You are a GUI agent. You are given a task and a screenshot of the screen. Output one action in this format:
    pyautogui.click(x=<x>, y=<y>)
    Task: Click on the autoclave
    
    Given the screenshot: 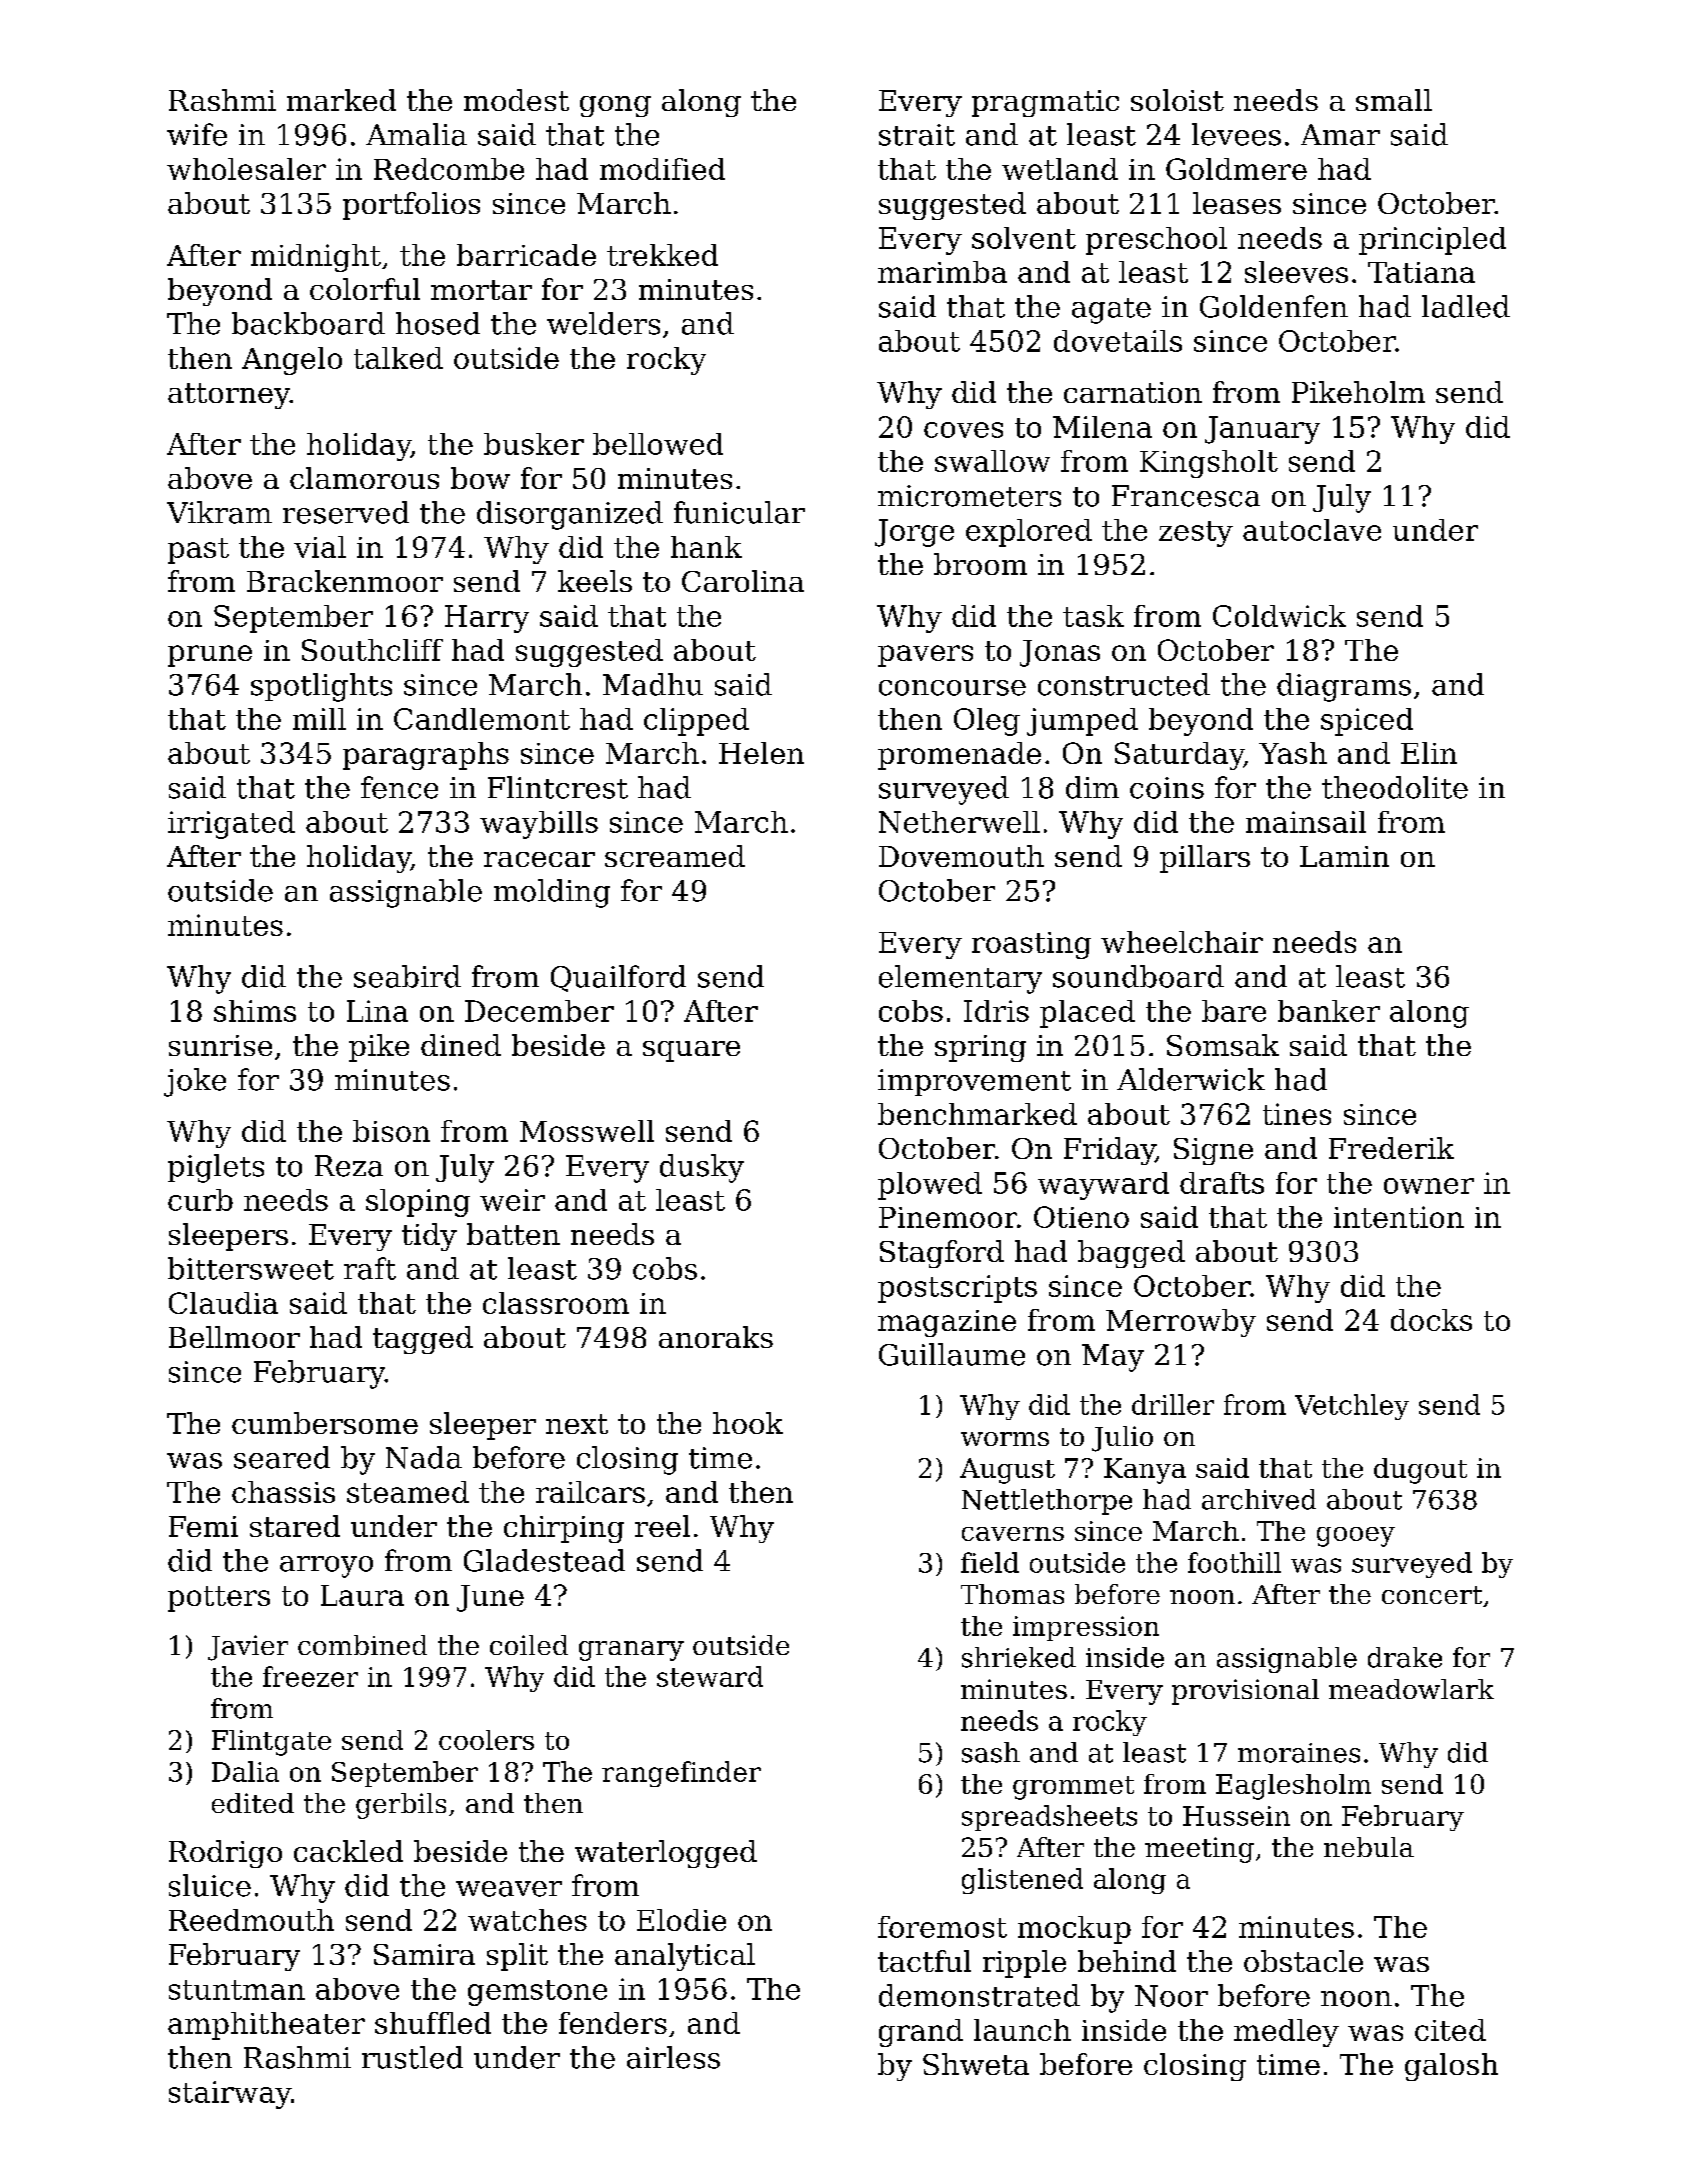 What is the action you would take?
    pyautogui.click(x=1312, y=530)
